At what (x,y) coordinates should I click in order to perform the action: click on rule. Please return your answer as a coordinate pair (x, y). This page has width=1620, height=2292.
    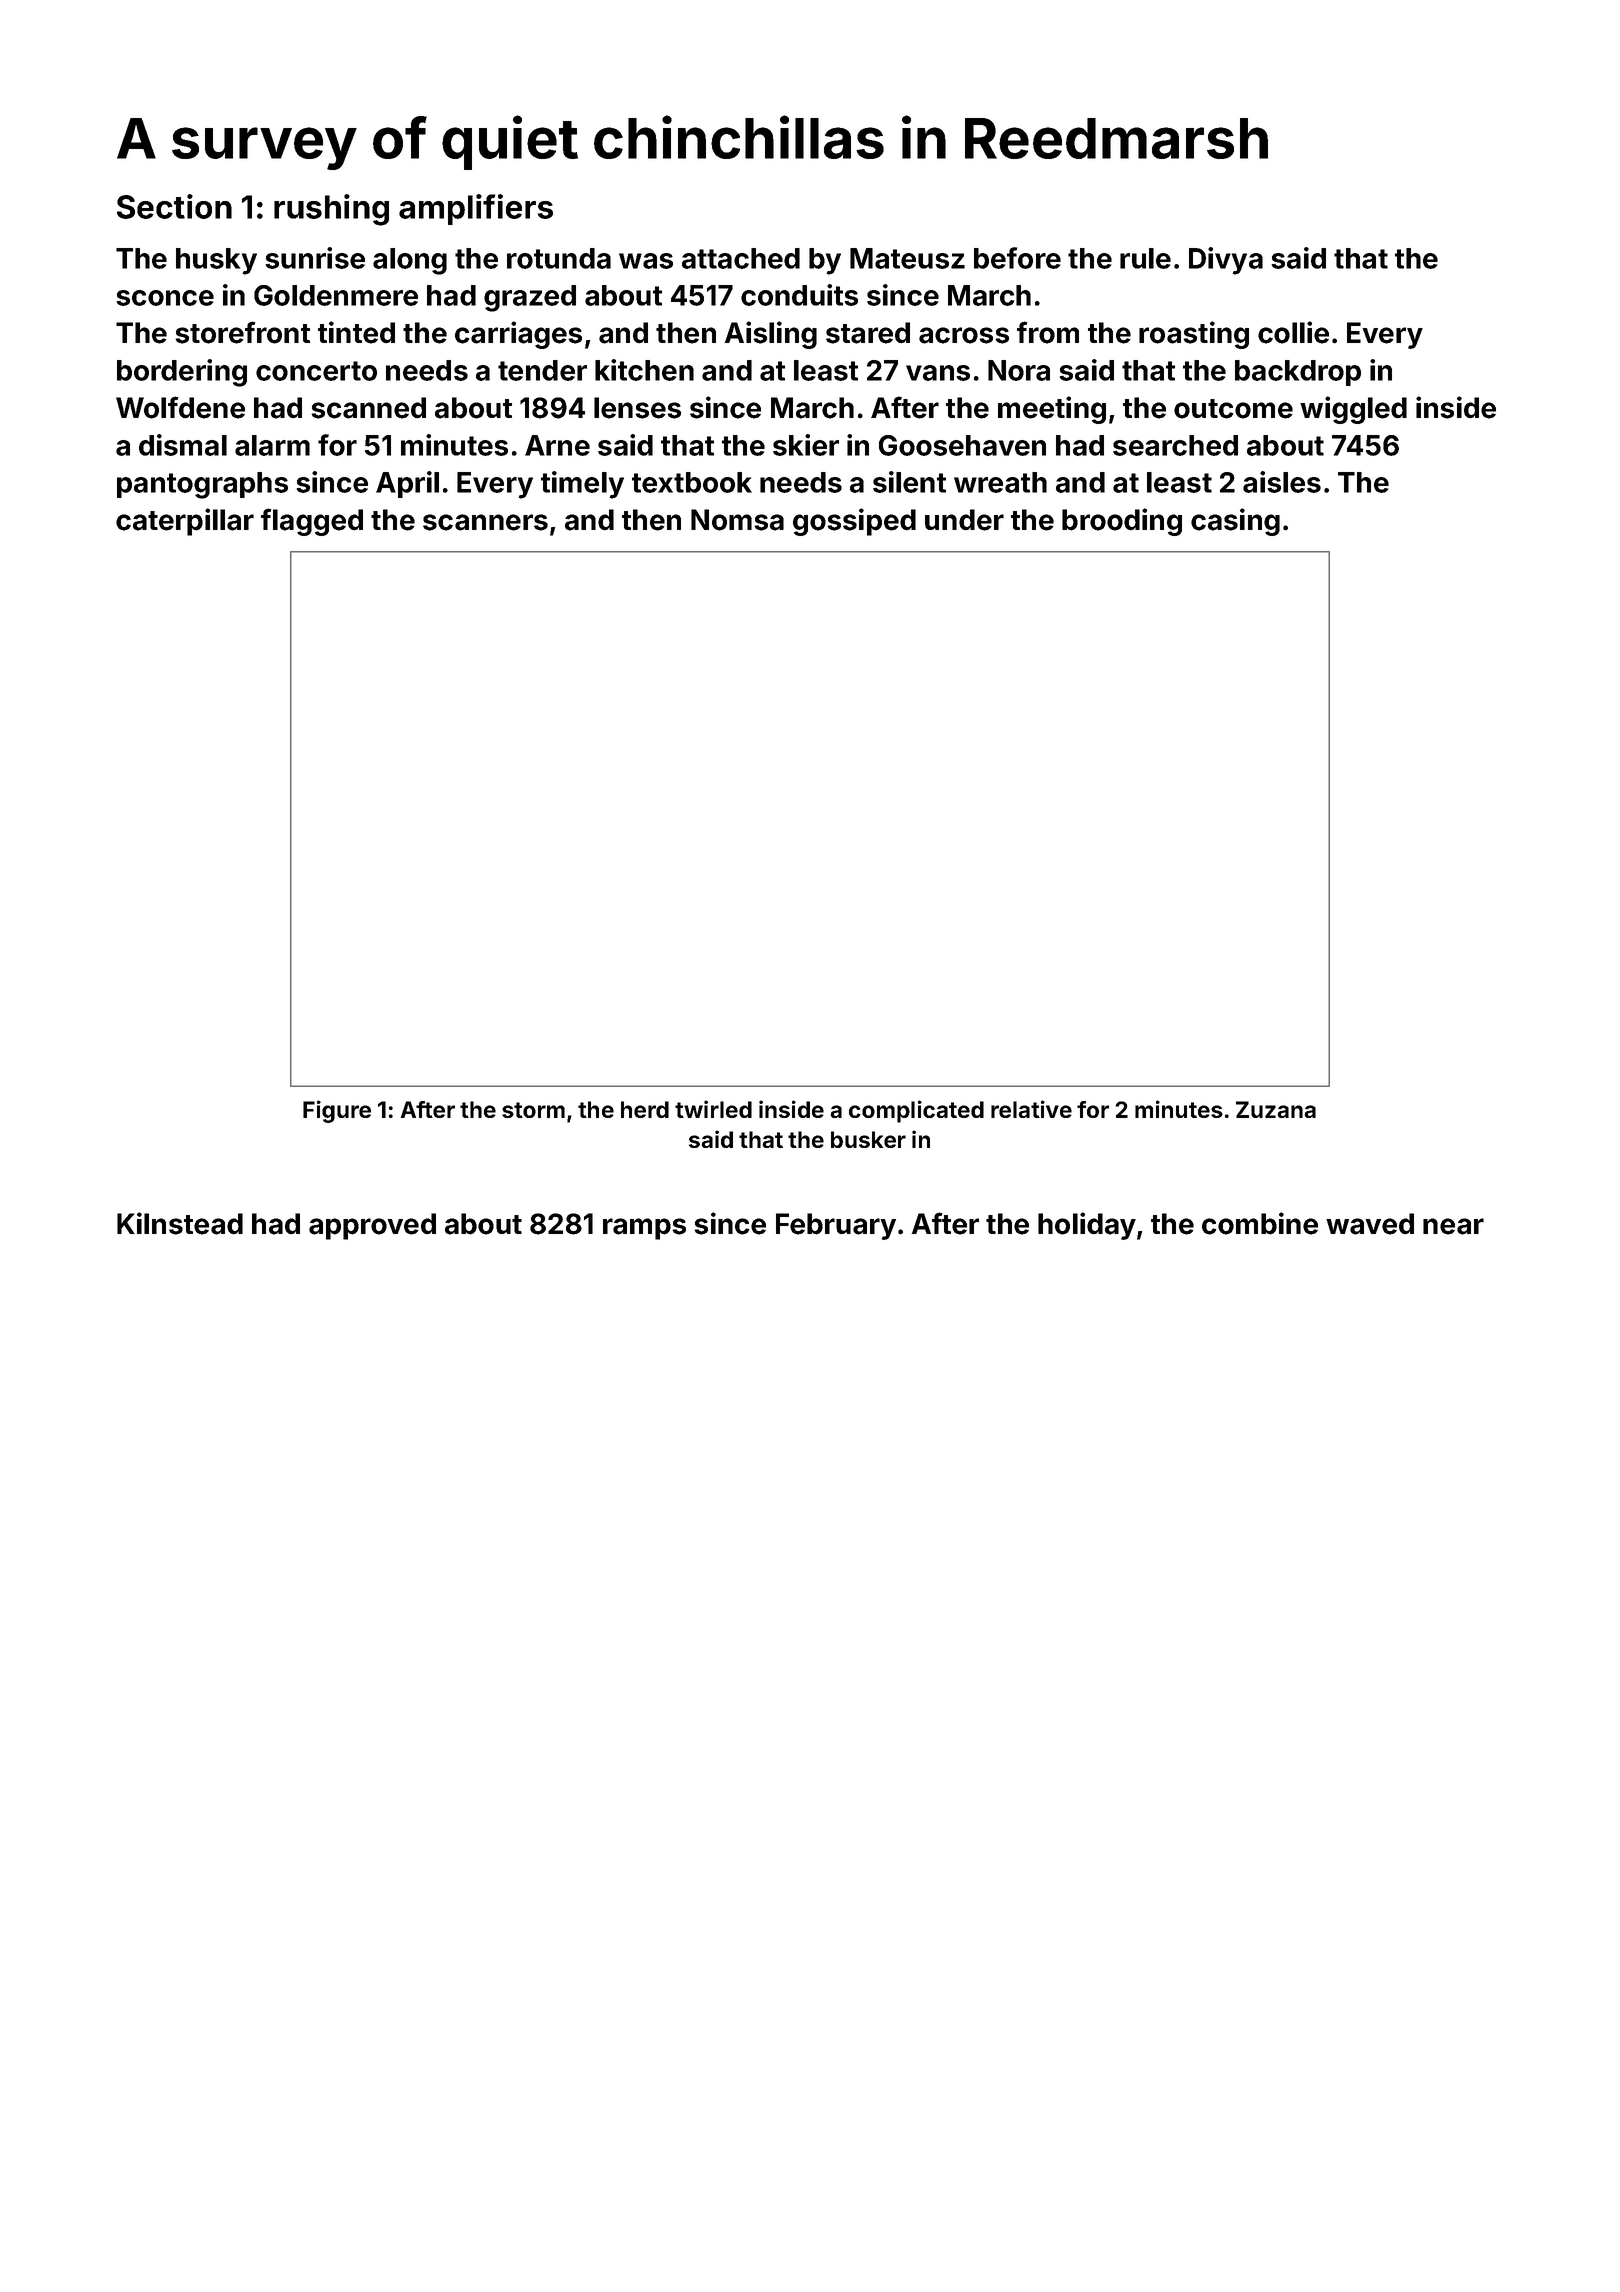
    Looking at the image, I should click on (1145, 258).
